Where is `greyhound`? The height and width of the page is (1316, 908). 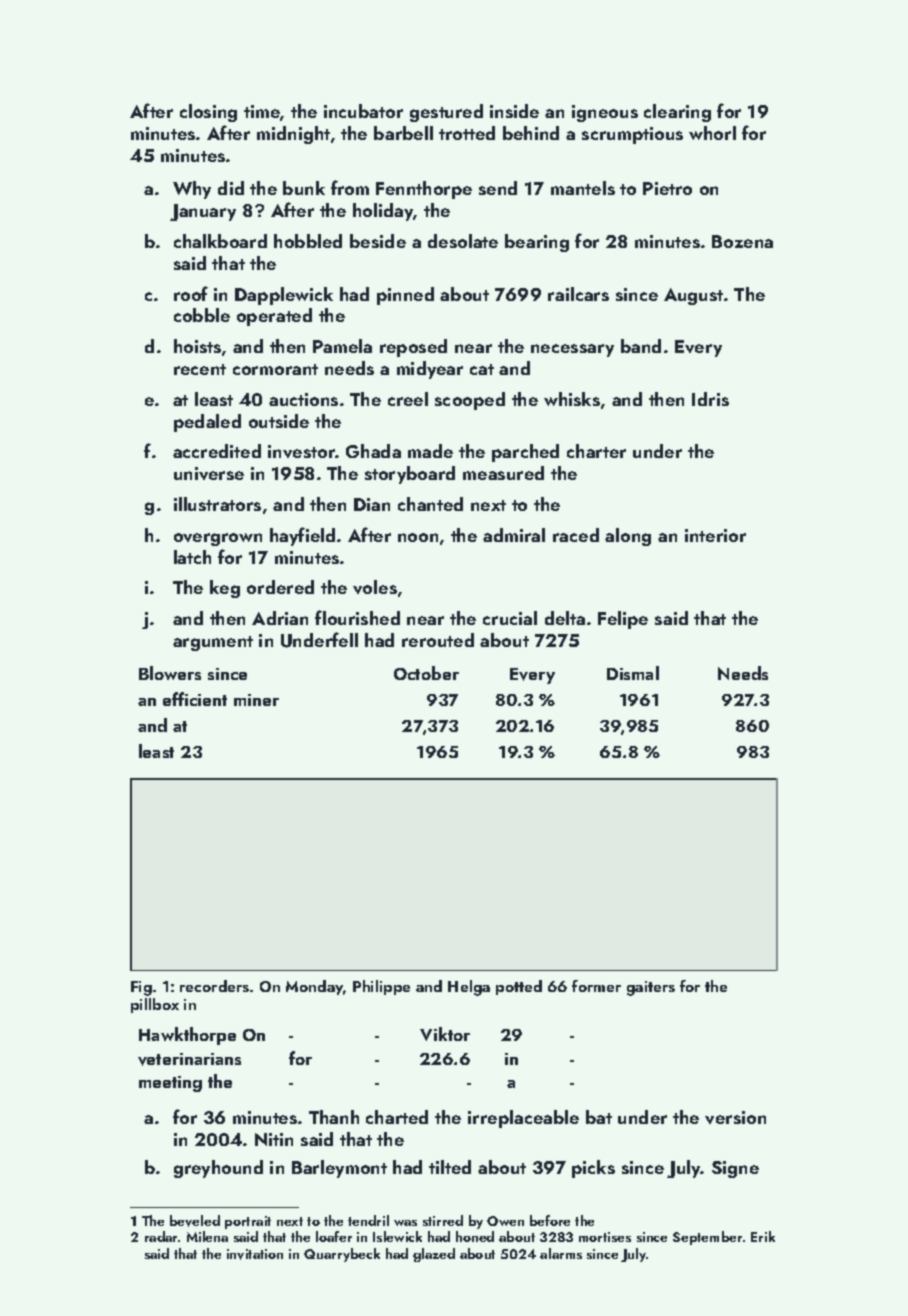 greyhound is located at coordinates (218, 1169).
